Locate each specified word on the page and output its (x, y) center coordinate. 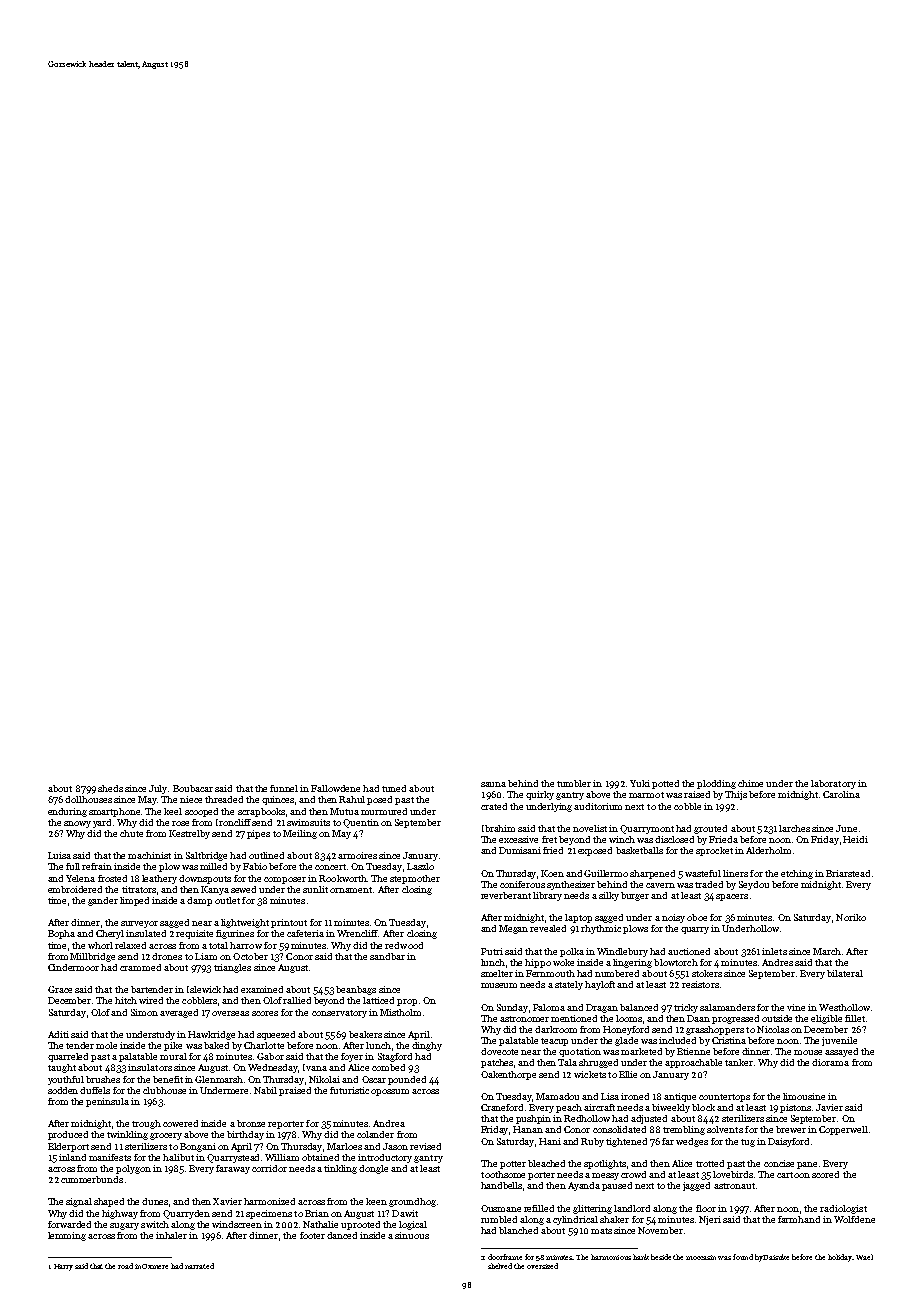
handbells (501, 1185)
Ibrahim (498, 828)
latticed (378, 1000)
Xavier (227, 1201)
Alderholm (768, 850)
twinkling (127, 1135)
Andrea (389, 1123)
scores (265, 1013)
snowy (77, 824)
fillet (855, 1018)
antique (680, 1097)
